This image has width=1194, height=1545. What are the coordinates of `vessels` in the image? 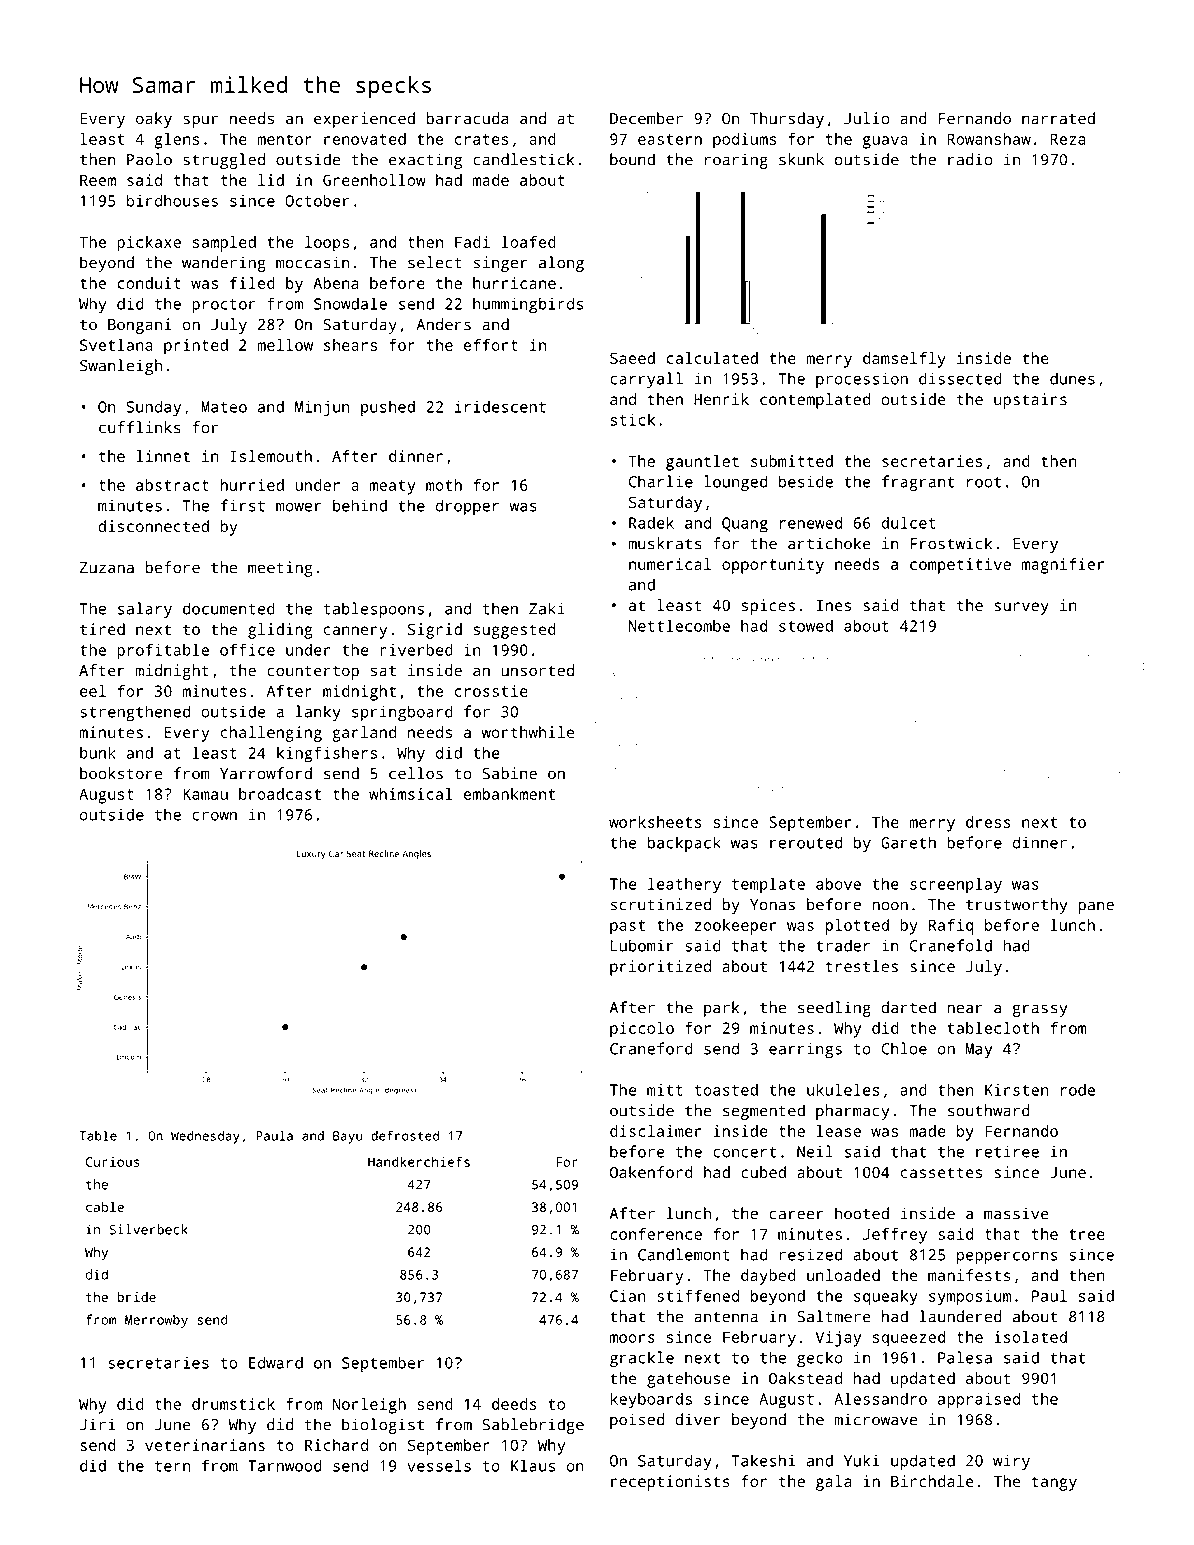 It's located at (439, 1465).
